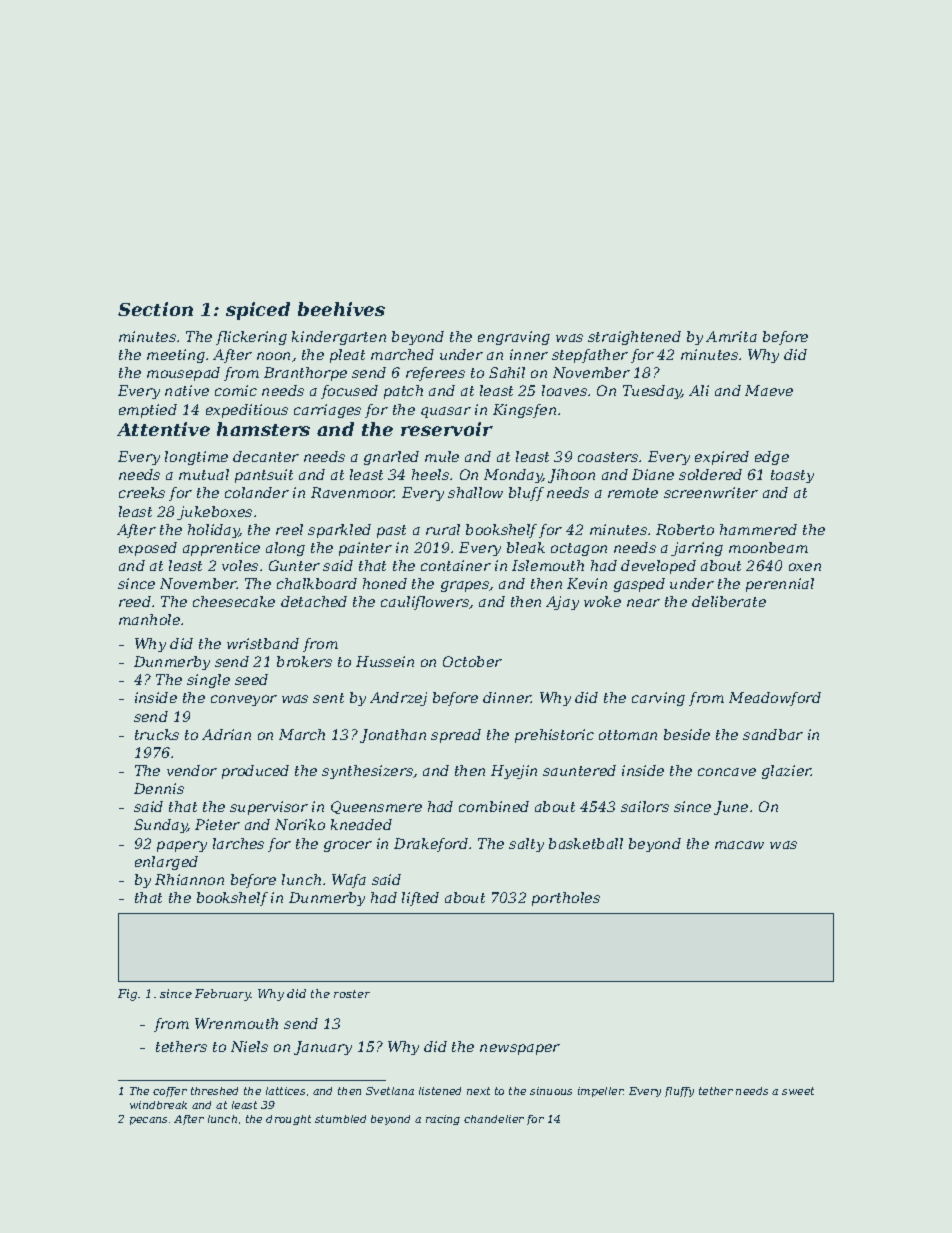 This screenshot has height=1233, width=952. Describe the element at coordinates (645, 806) in the screenshot. I see `sailors` at that location.
